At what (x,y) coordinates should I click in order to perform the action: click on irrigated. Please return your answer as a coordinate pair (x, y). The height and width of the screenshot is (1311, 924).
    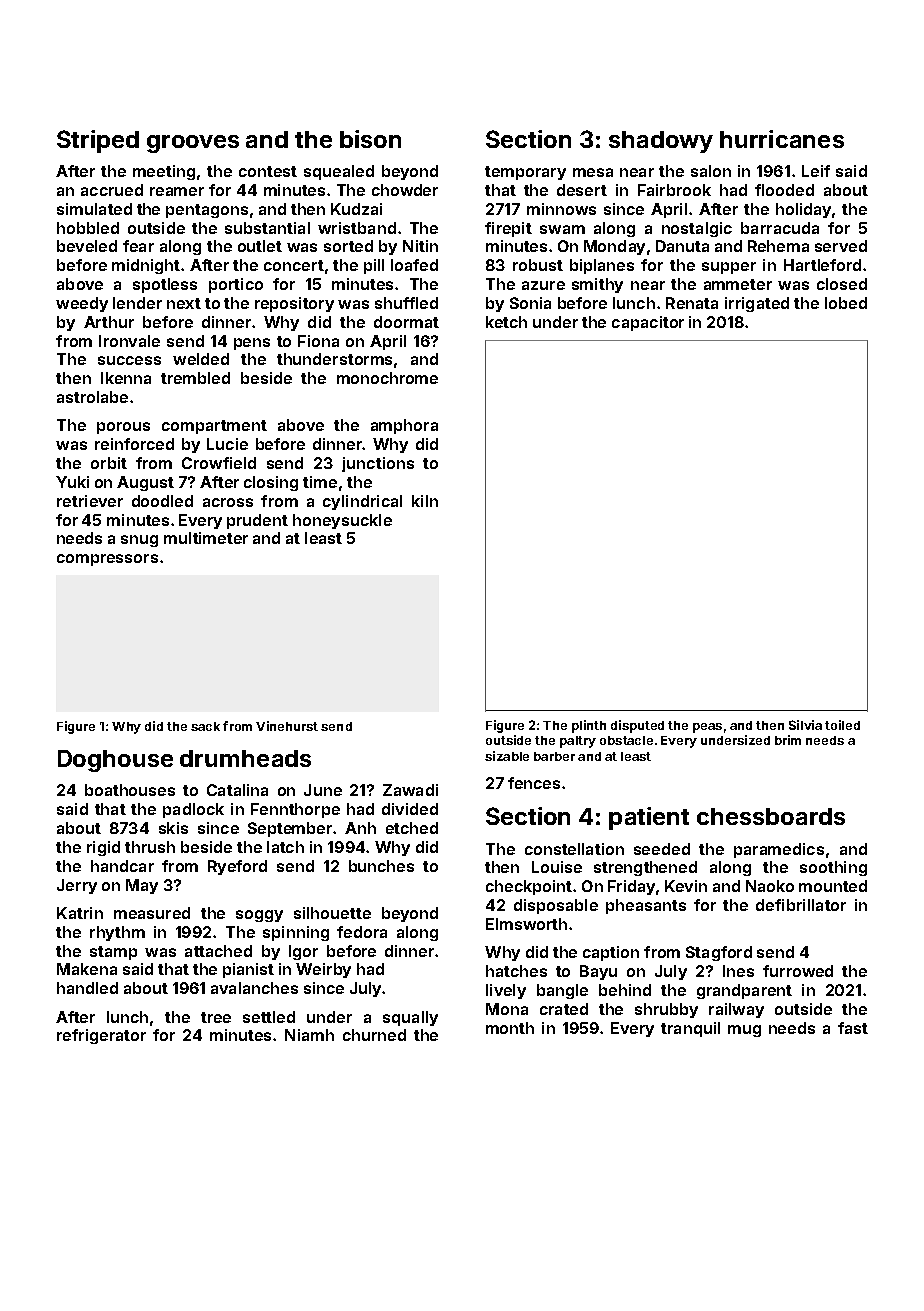
    Looking at the image, I should click on (757, 304).
